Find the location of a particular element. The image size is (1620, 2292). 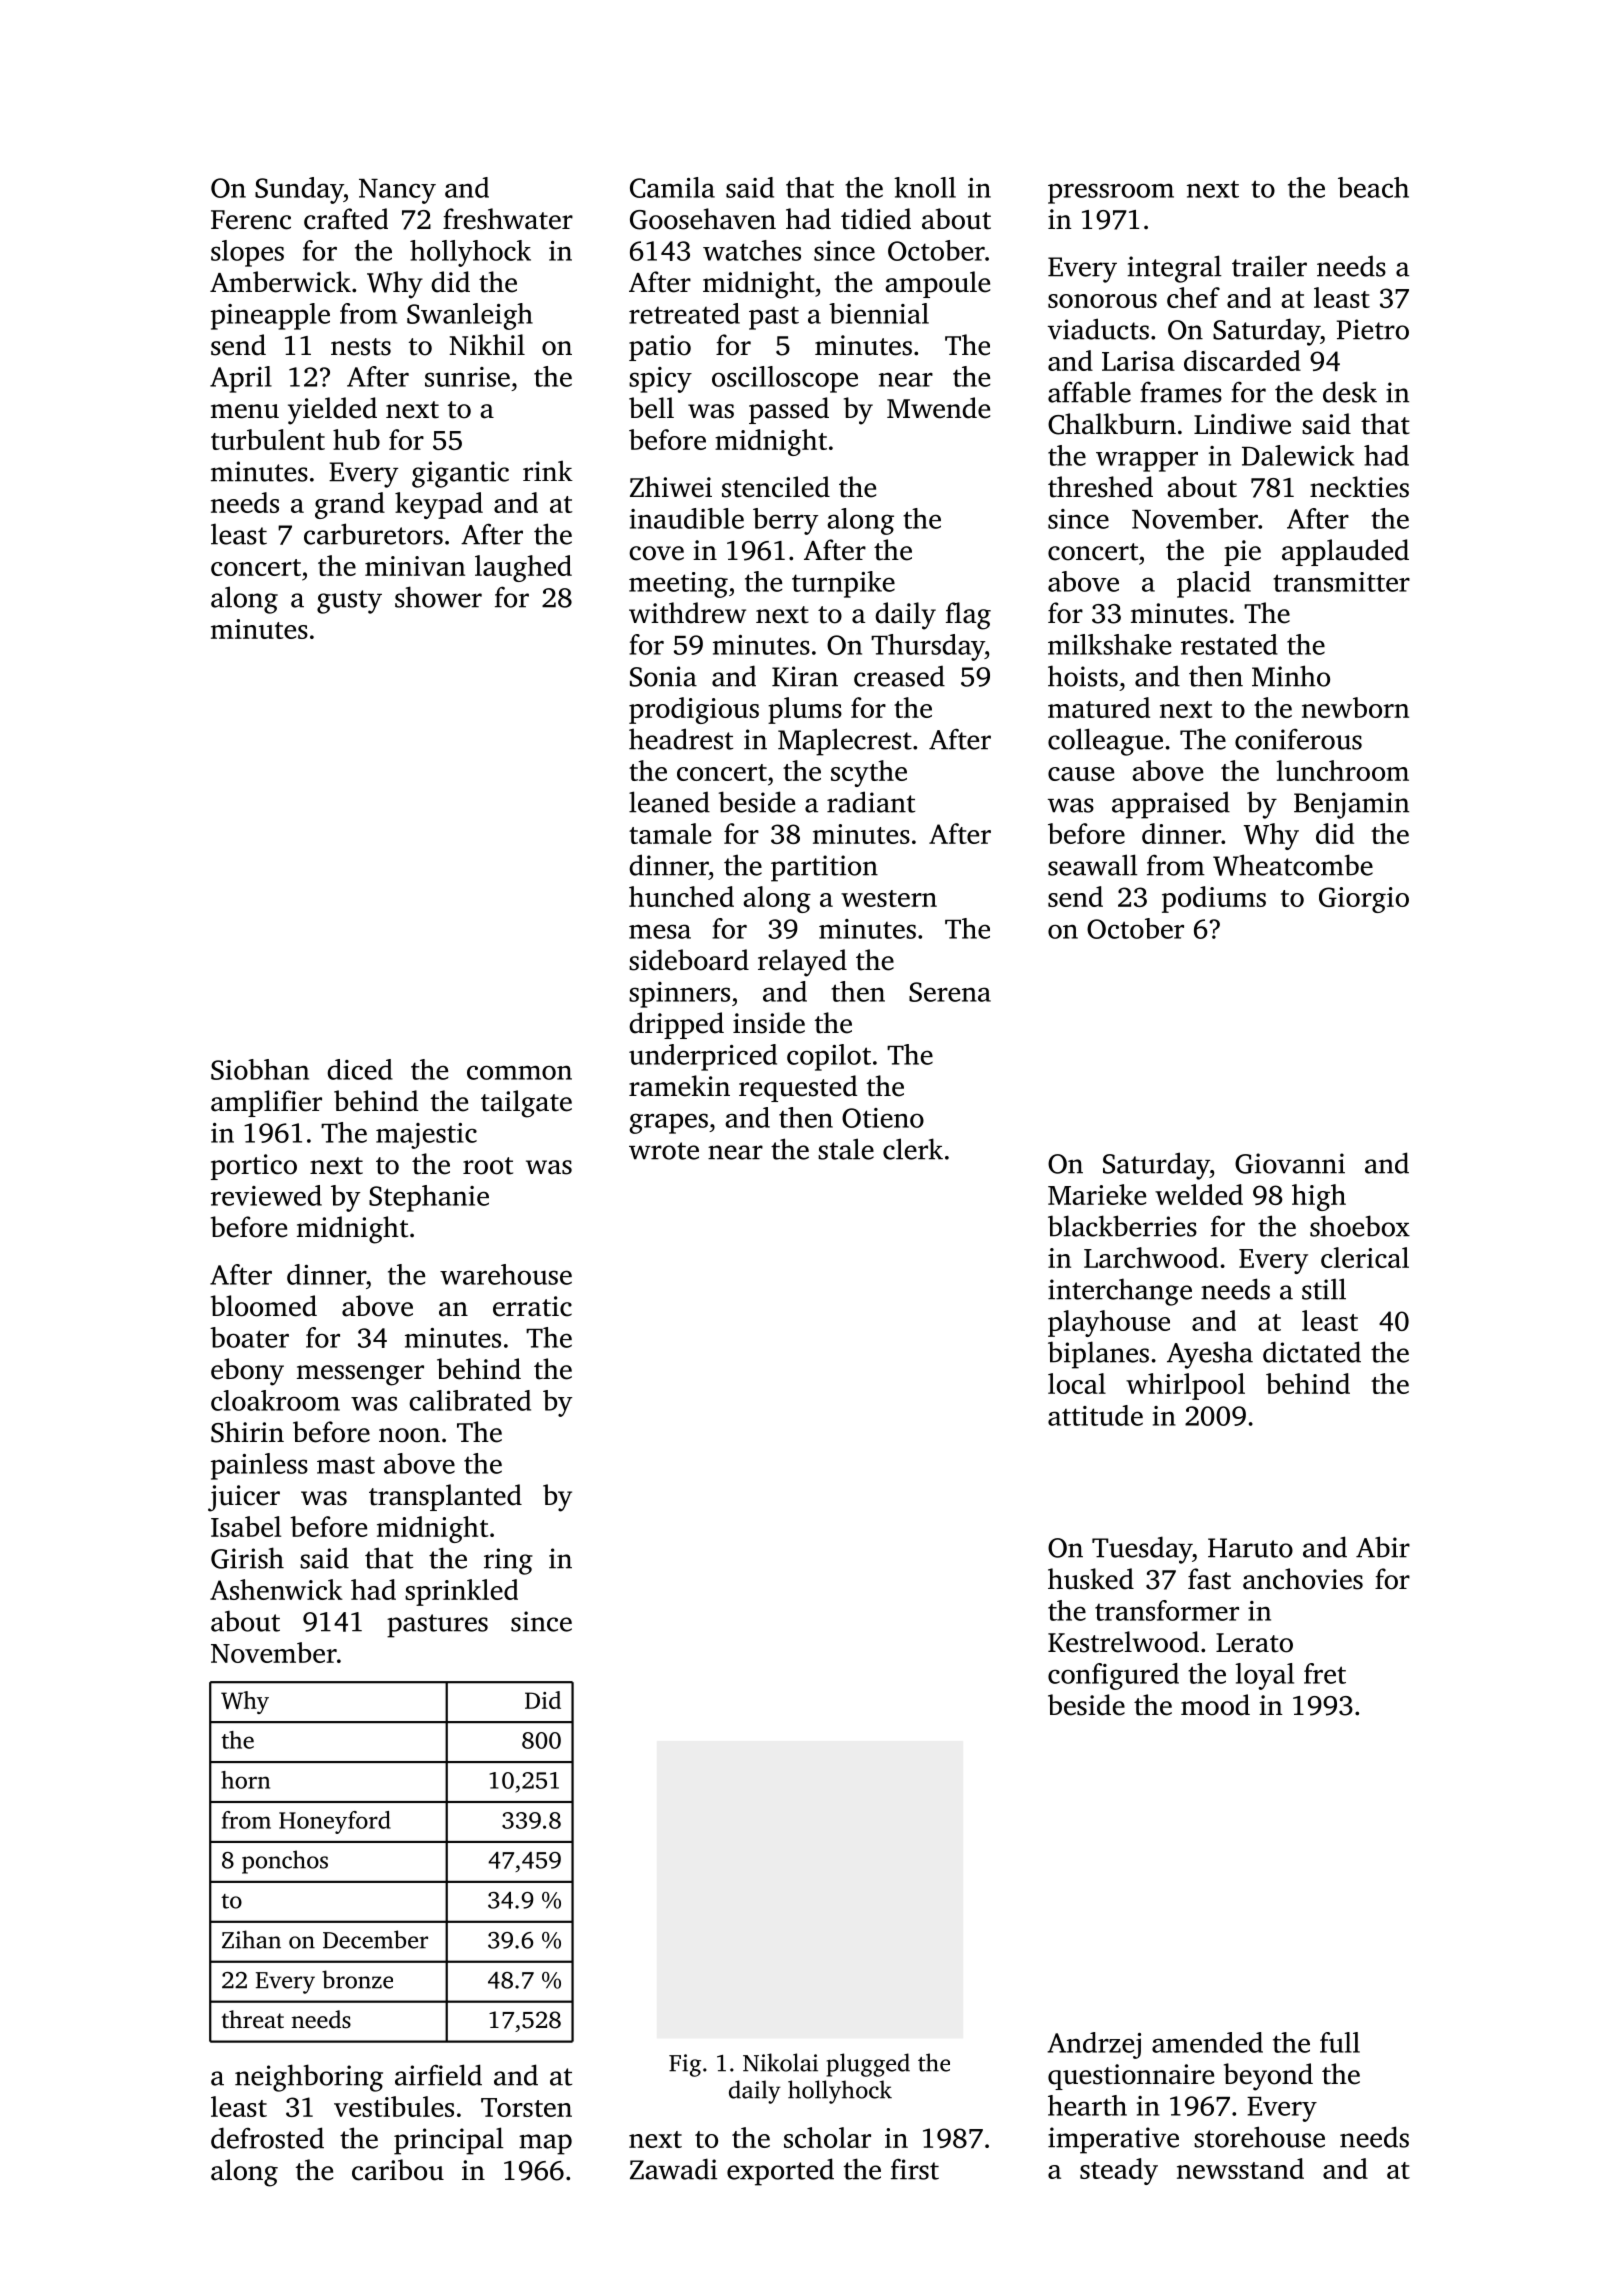

Zihan is located at coordinates (251, 1939).
